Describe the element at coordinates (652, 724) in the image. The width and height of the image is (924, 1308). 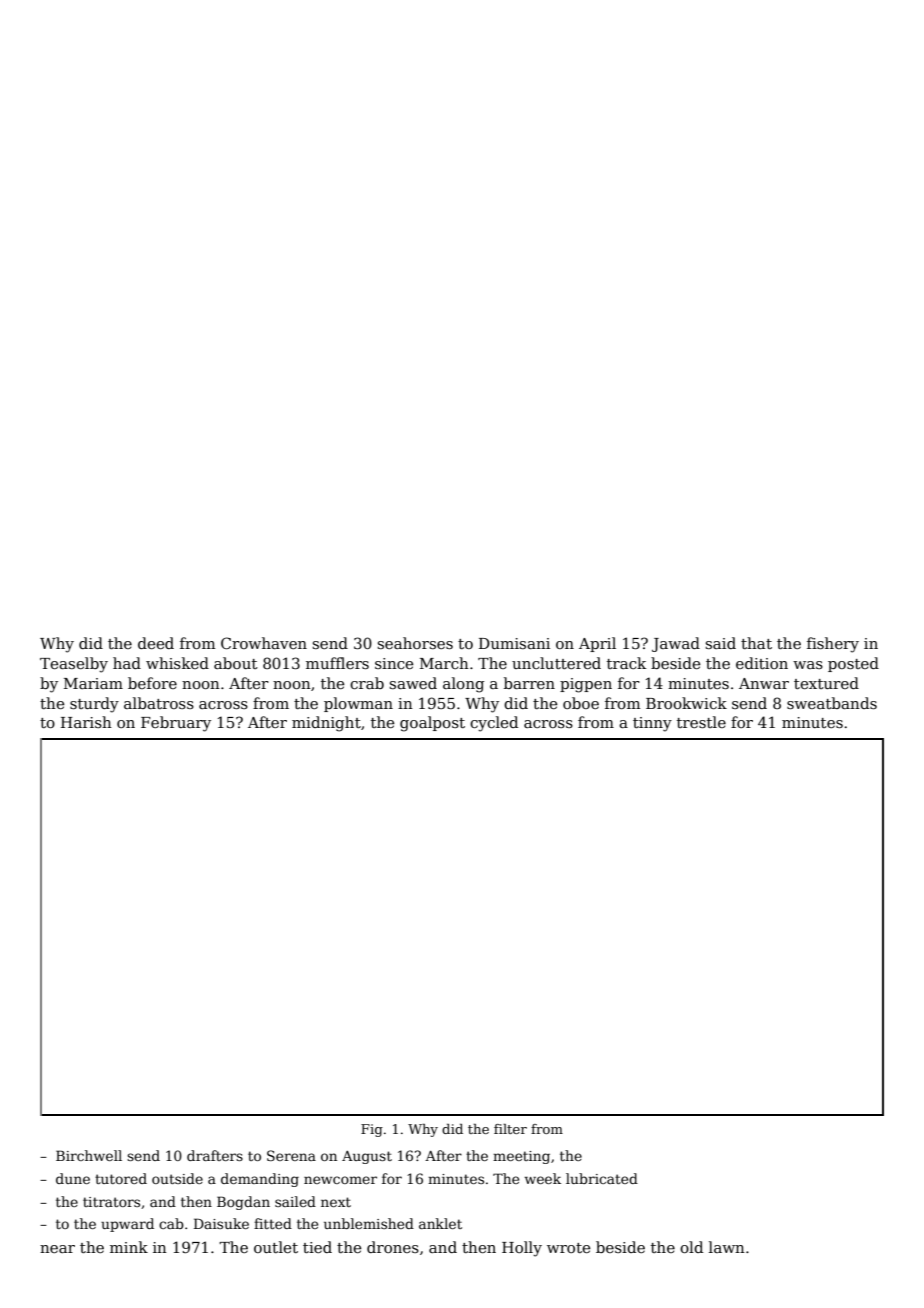
I see `tinny` at that location.
